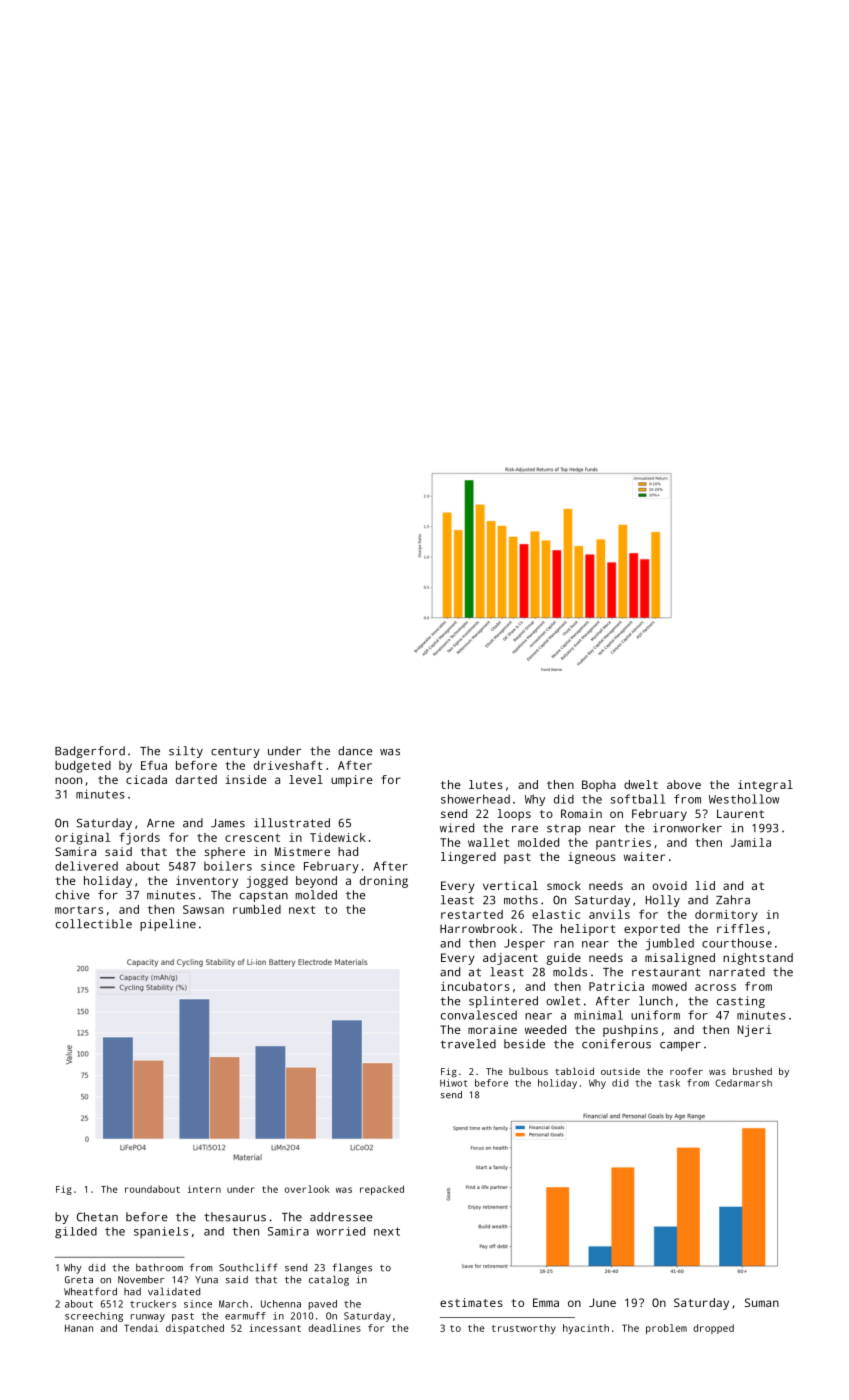 This screenshot has height=1400, width=849. I want to click on guide, so click(563, 959).
